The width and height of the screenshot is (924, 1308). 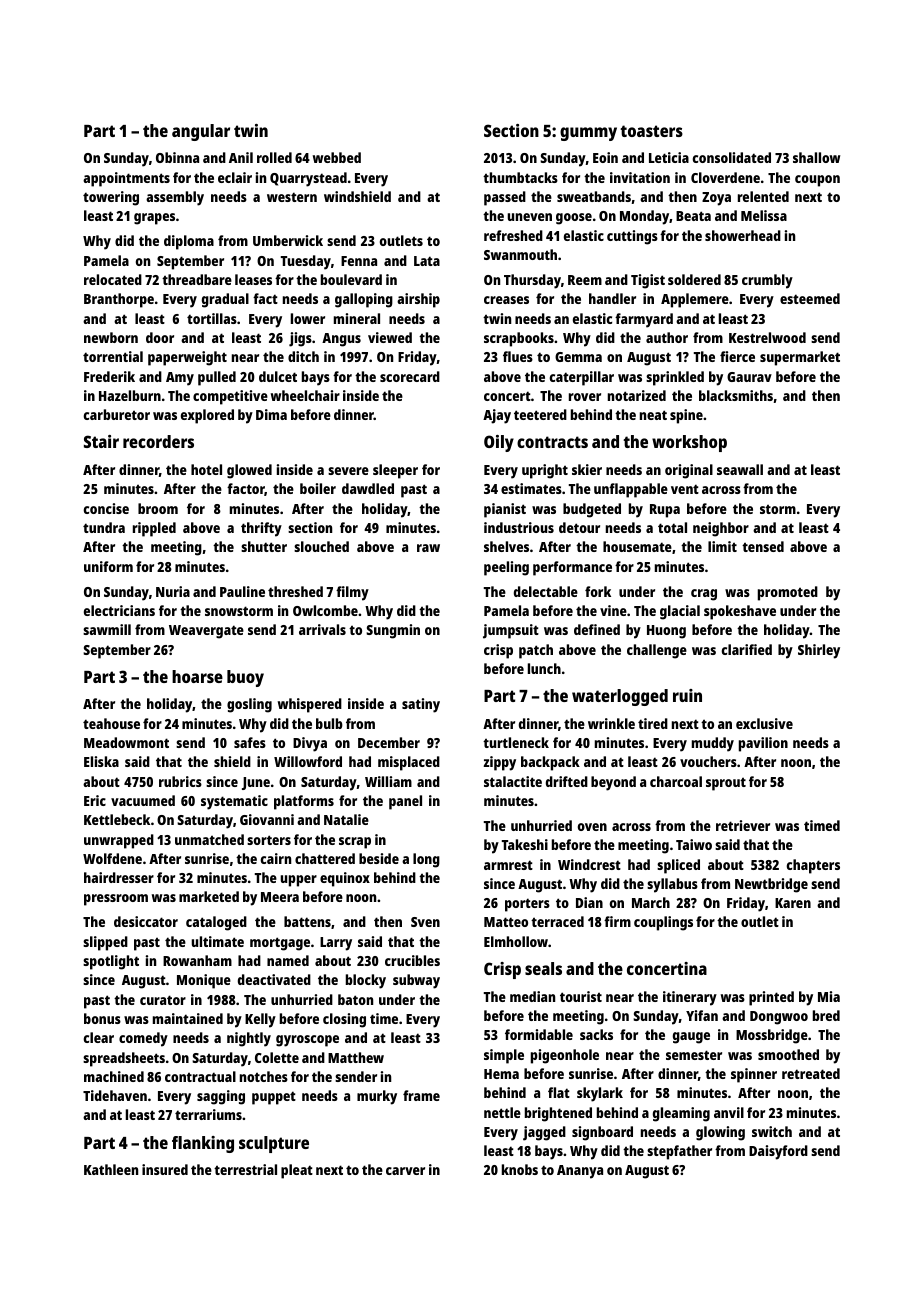 What do you see at coordinates (637, 395) in the screenshot?
I see `notarized` at bounding box center [637, 395].
